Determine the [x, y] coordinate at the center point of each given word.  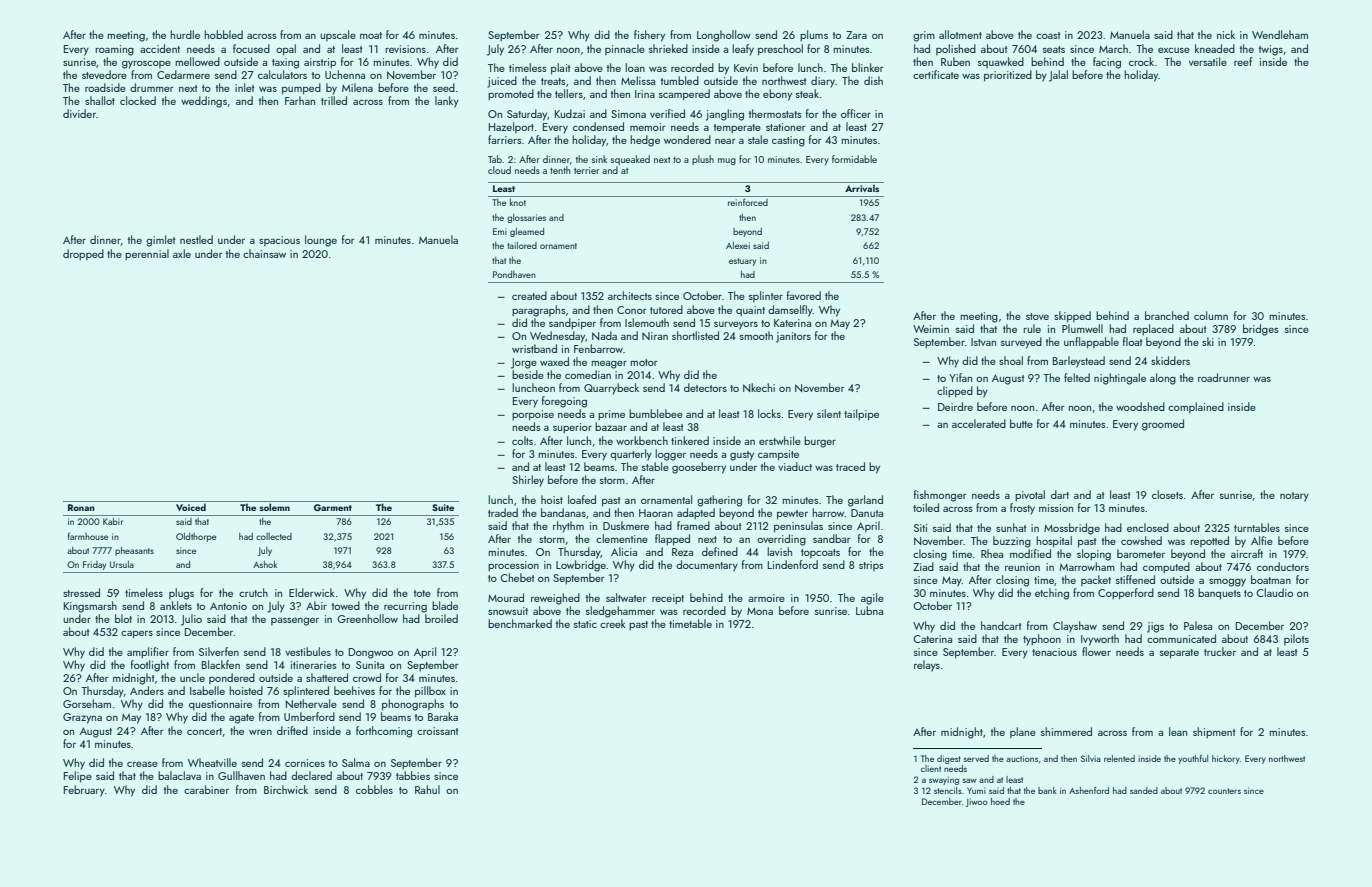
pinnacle [625, 49]
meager [609, 365]
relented [1119, 758]
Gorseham [87, 703]
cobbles [374, 789]
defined [720, 551]
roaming [114, 50]
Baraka [443, 716]
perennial [147, 254]
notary [1294, 497]
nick [1226, 34]
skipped [1072, 317]
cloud [499, 170]
